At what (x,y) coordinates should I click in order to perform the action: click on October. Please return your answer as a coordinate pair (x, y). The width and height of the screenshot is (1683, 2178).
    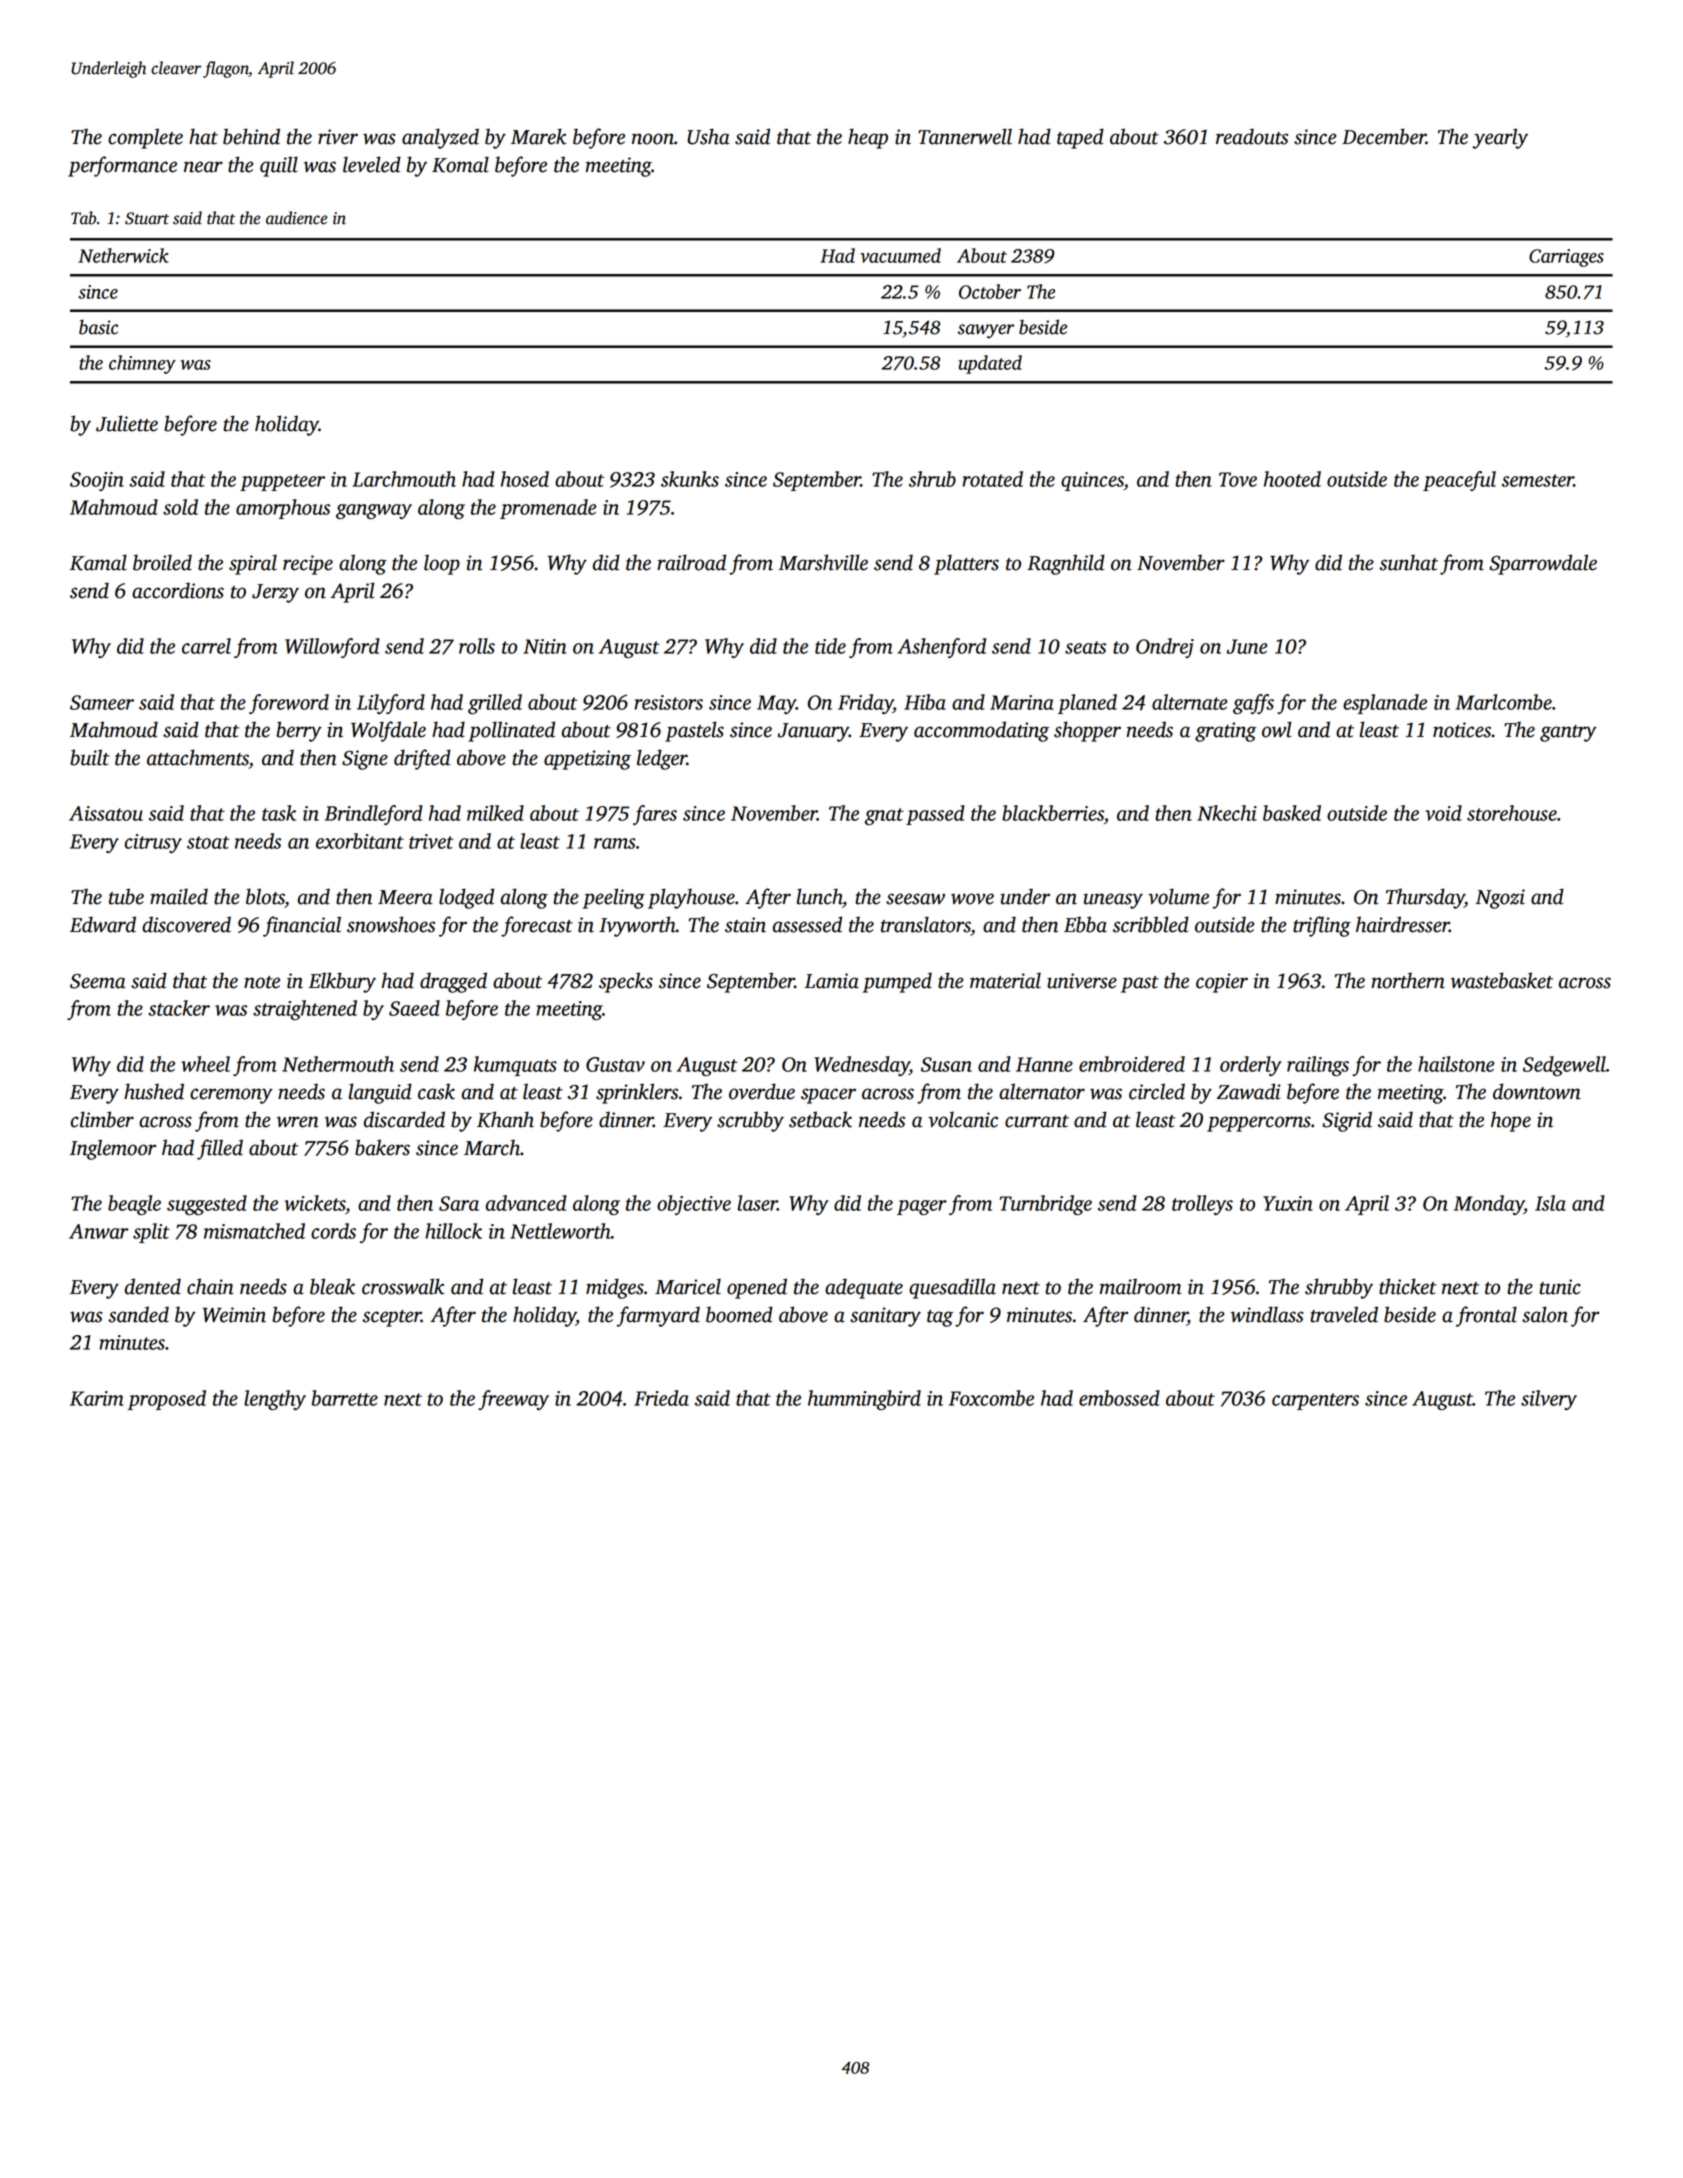
    Looking at the image, I should click on (990, 291).
